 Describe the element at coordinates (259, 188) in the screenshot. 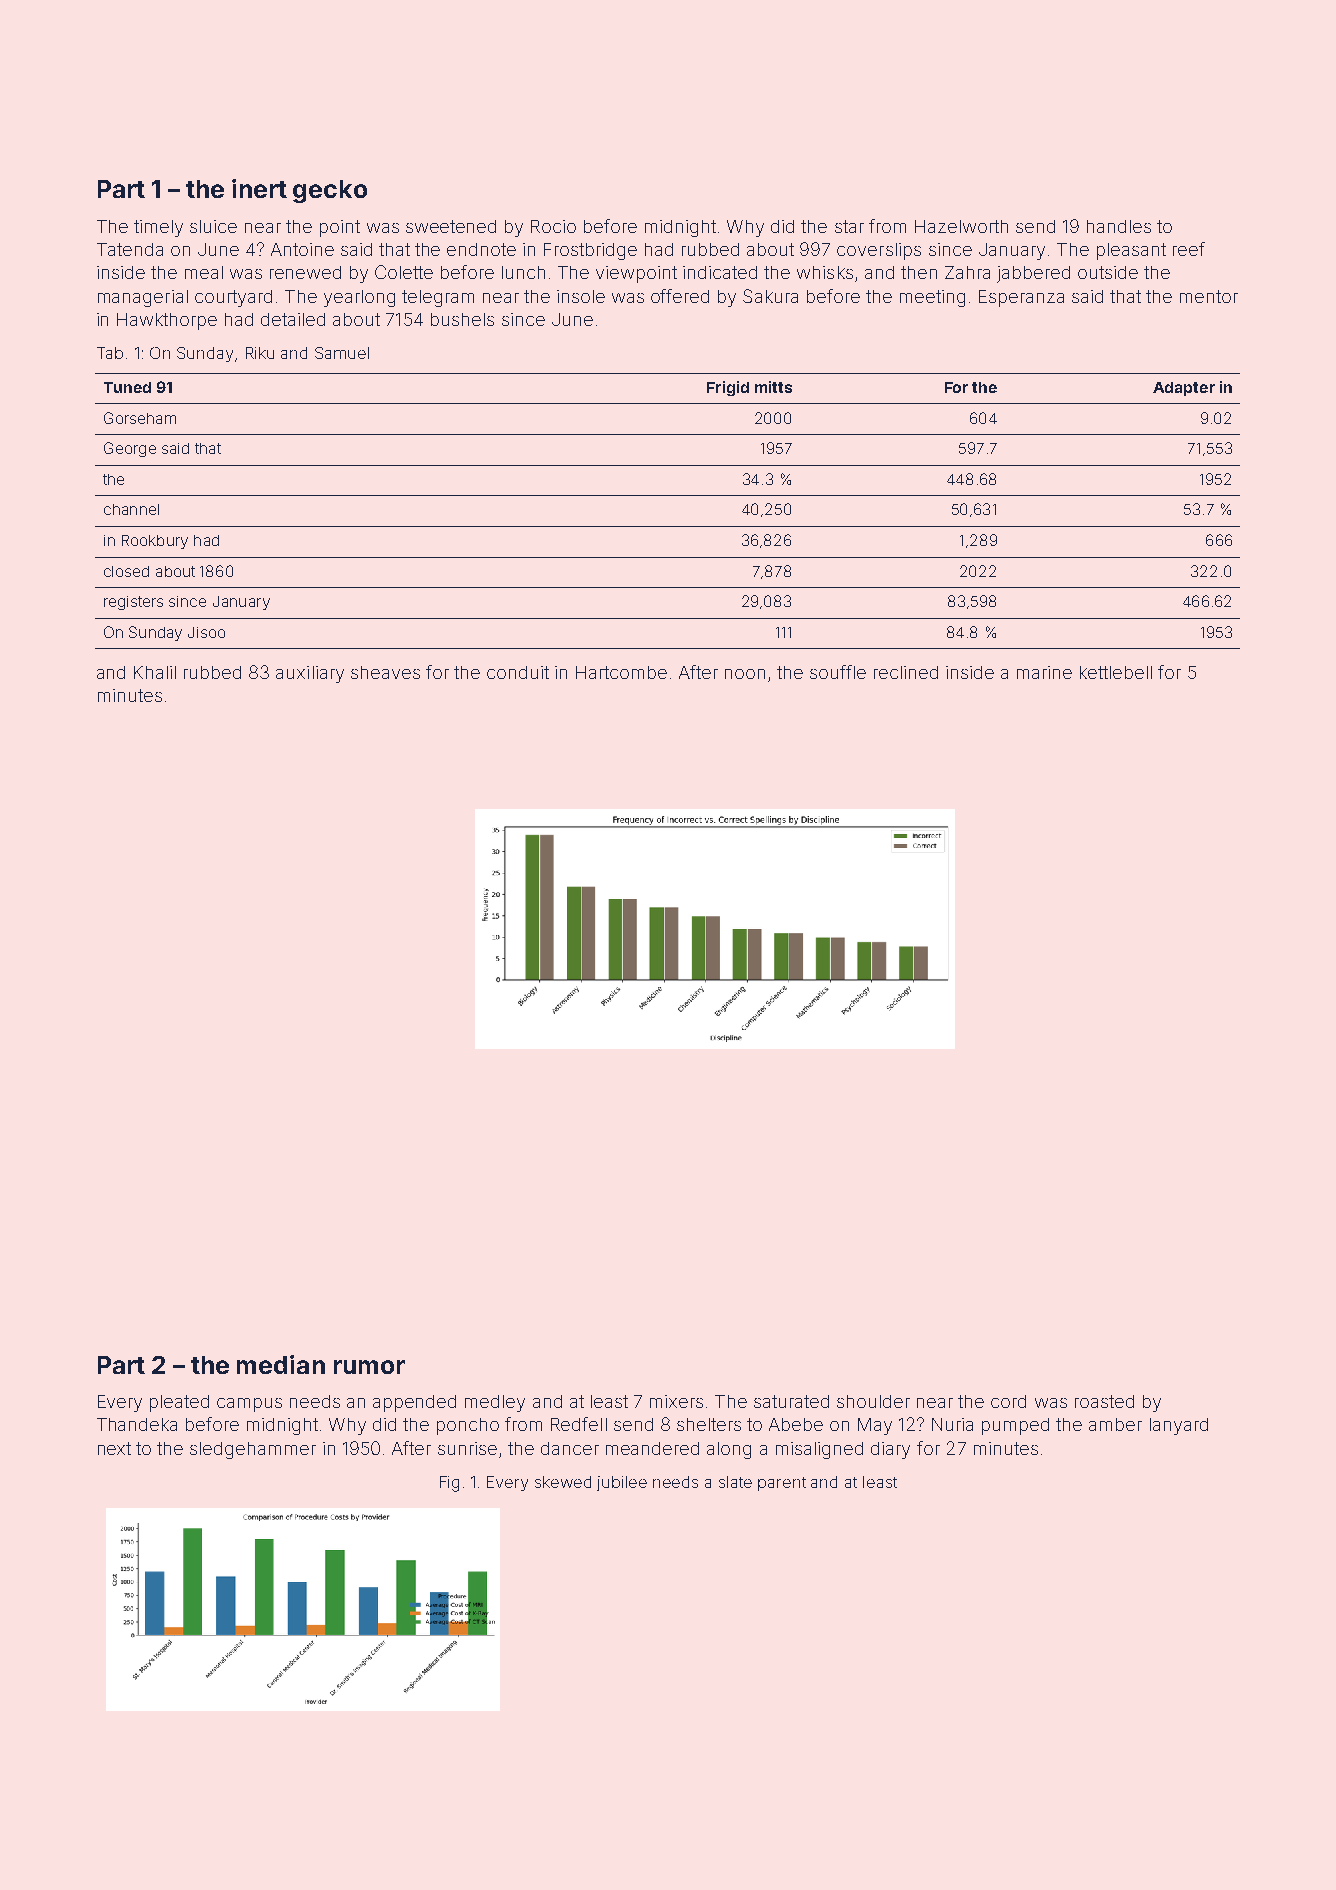

I see `inert` at that location.
